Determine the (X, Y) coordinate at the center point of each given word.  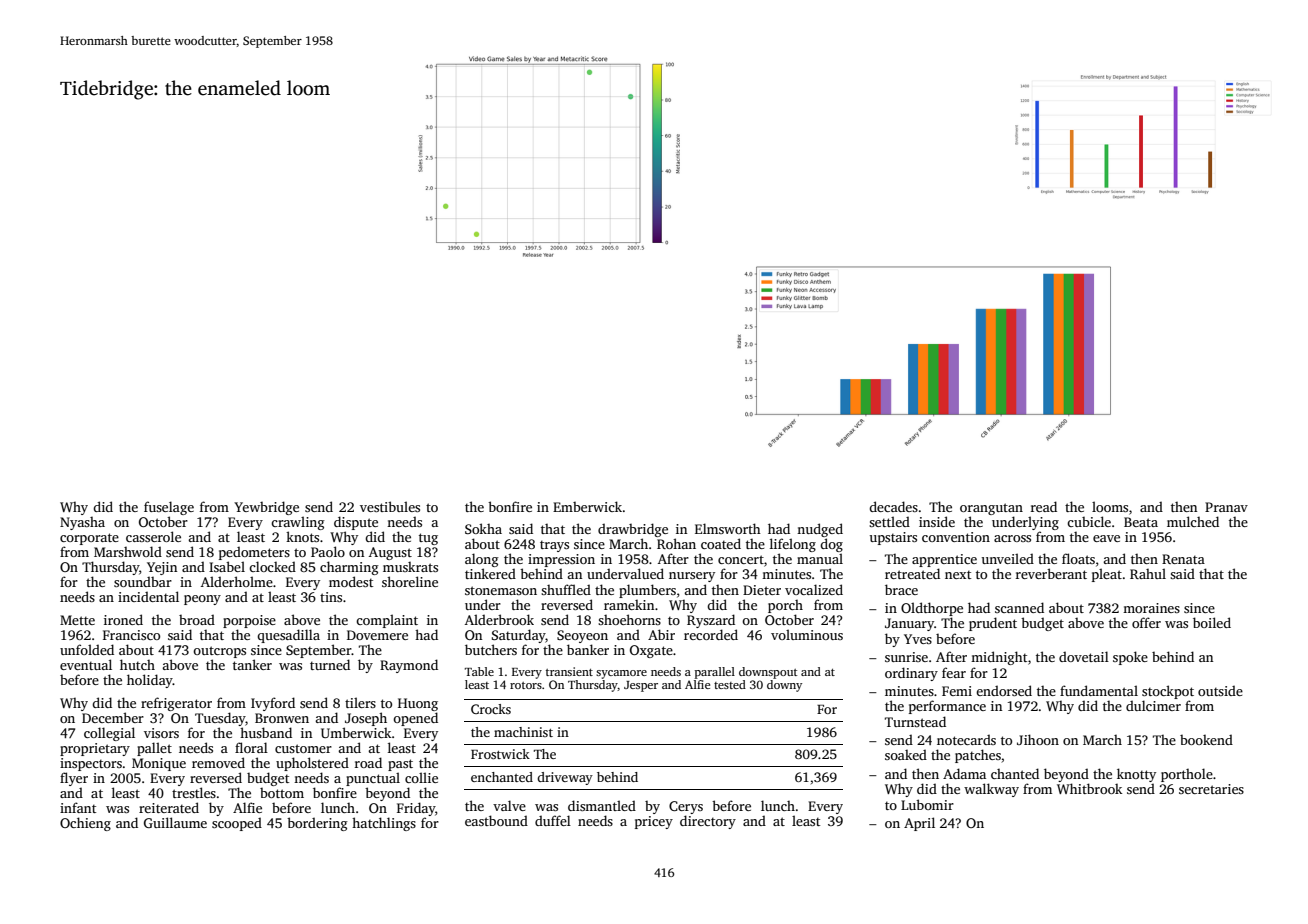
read (1044, 506)
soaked (906, 754)
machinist (523, 732)
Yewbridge (266, 508)
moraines (1151, 608)
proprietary (95, 749)
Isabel (227, 566)
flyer (74, 779)
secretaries (1211, 789)
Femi (957, 691)
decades (893, 506)
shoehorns (629, 619)
